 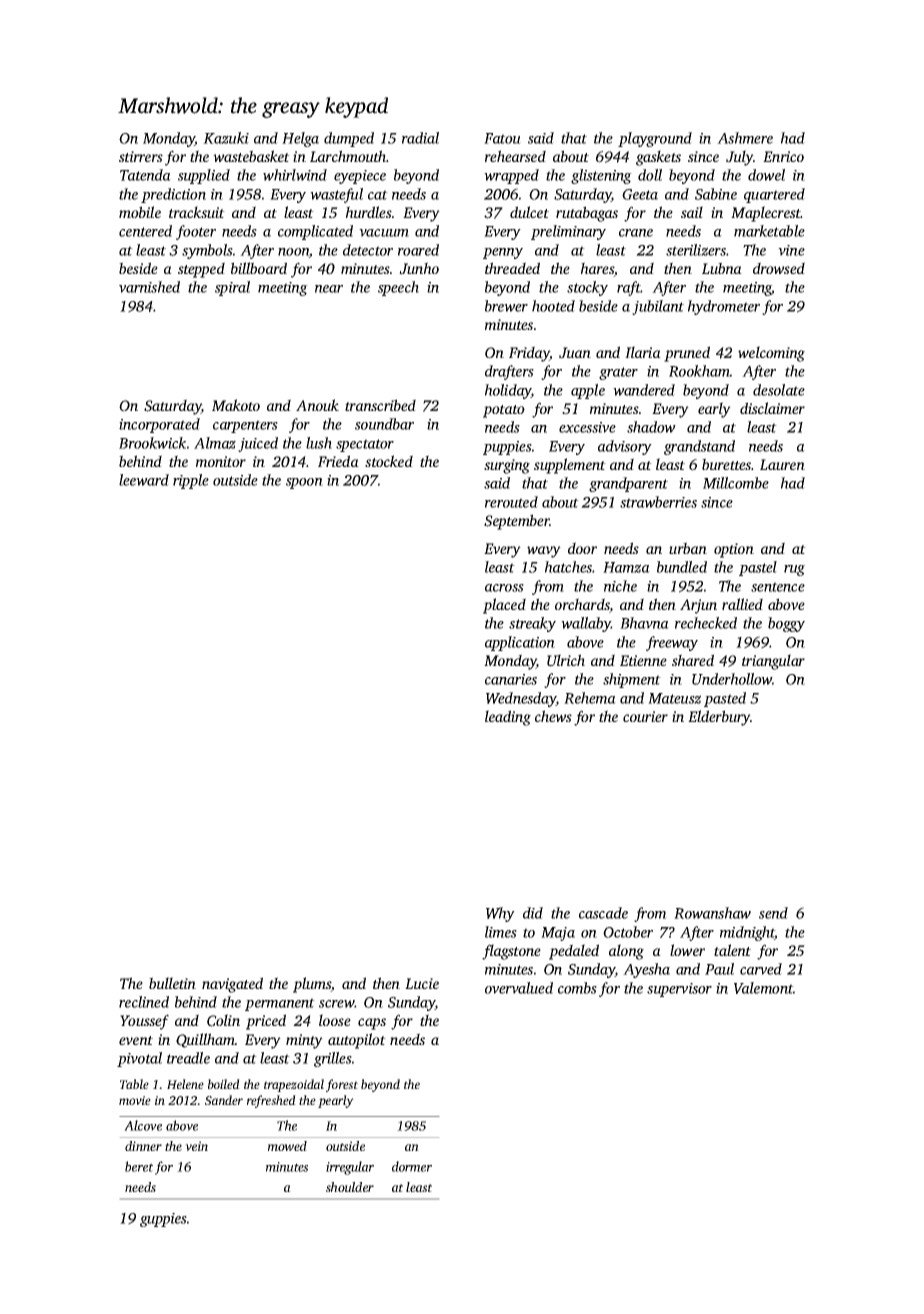 What do you see at coordinates (188, 1058) in the image?
I see `treadle` at bounding box center [188, 1058].
